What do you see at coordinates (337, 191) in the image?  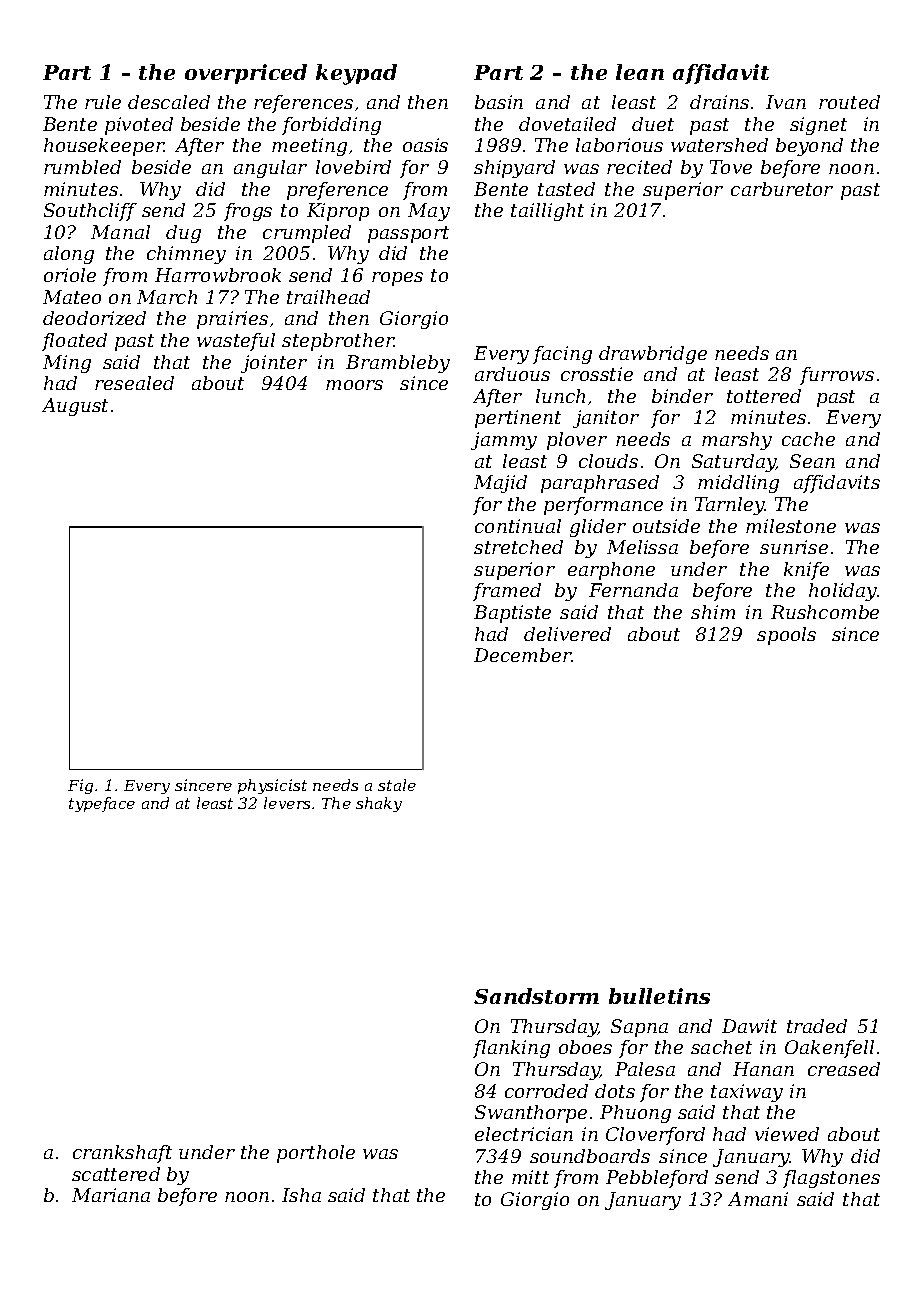 I see `preference` at bounding box center [337, 191].
